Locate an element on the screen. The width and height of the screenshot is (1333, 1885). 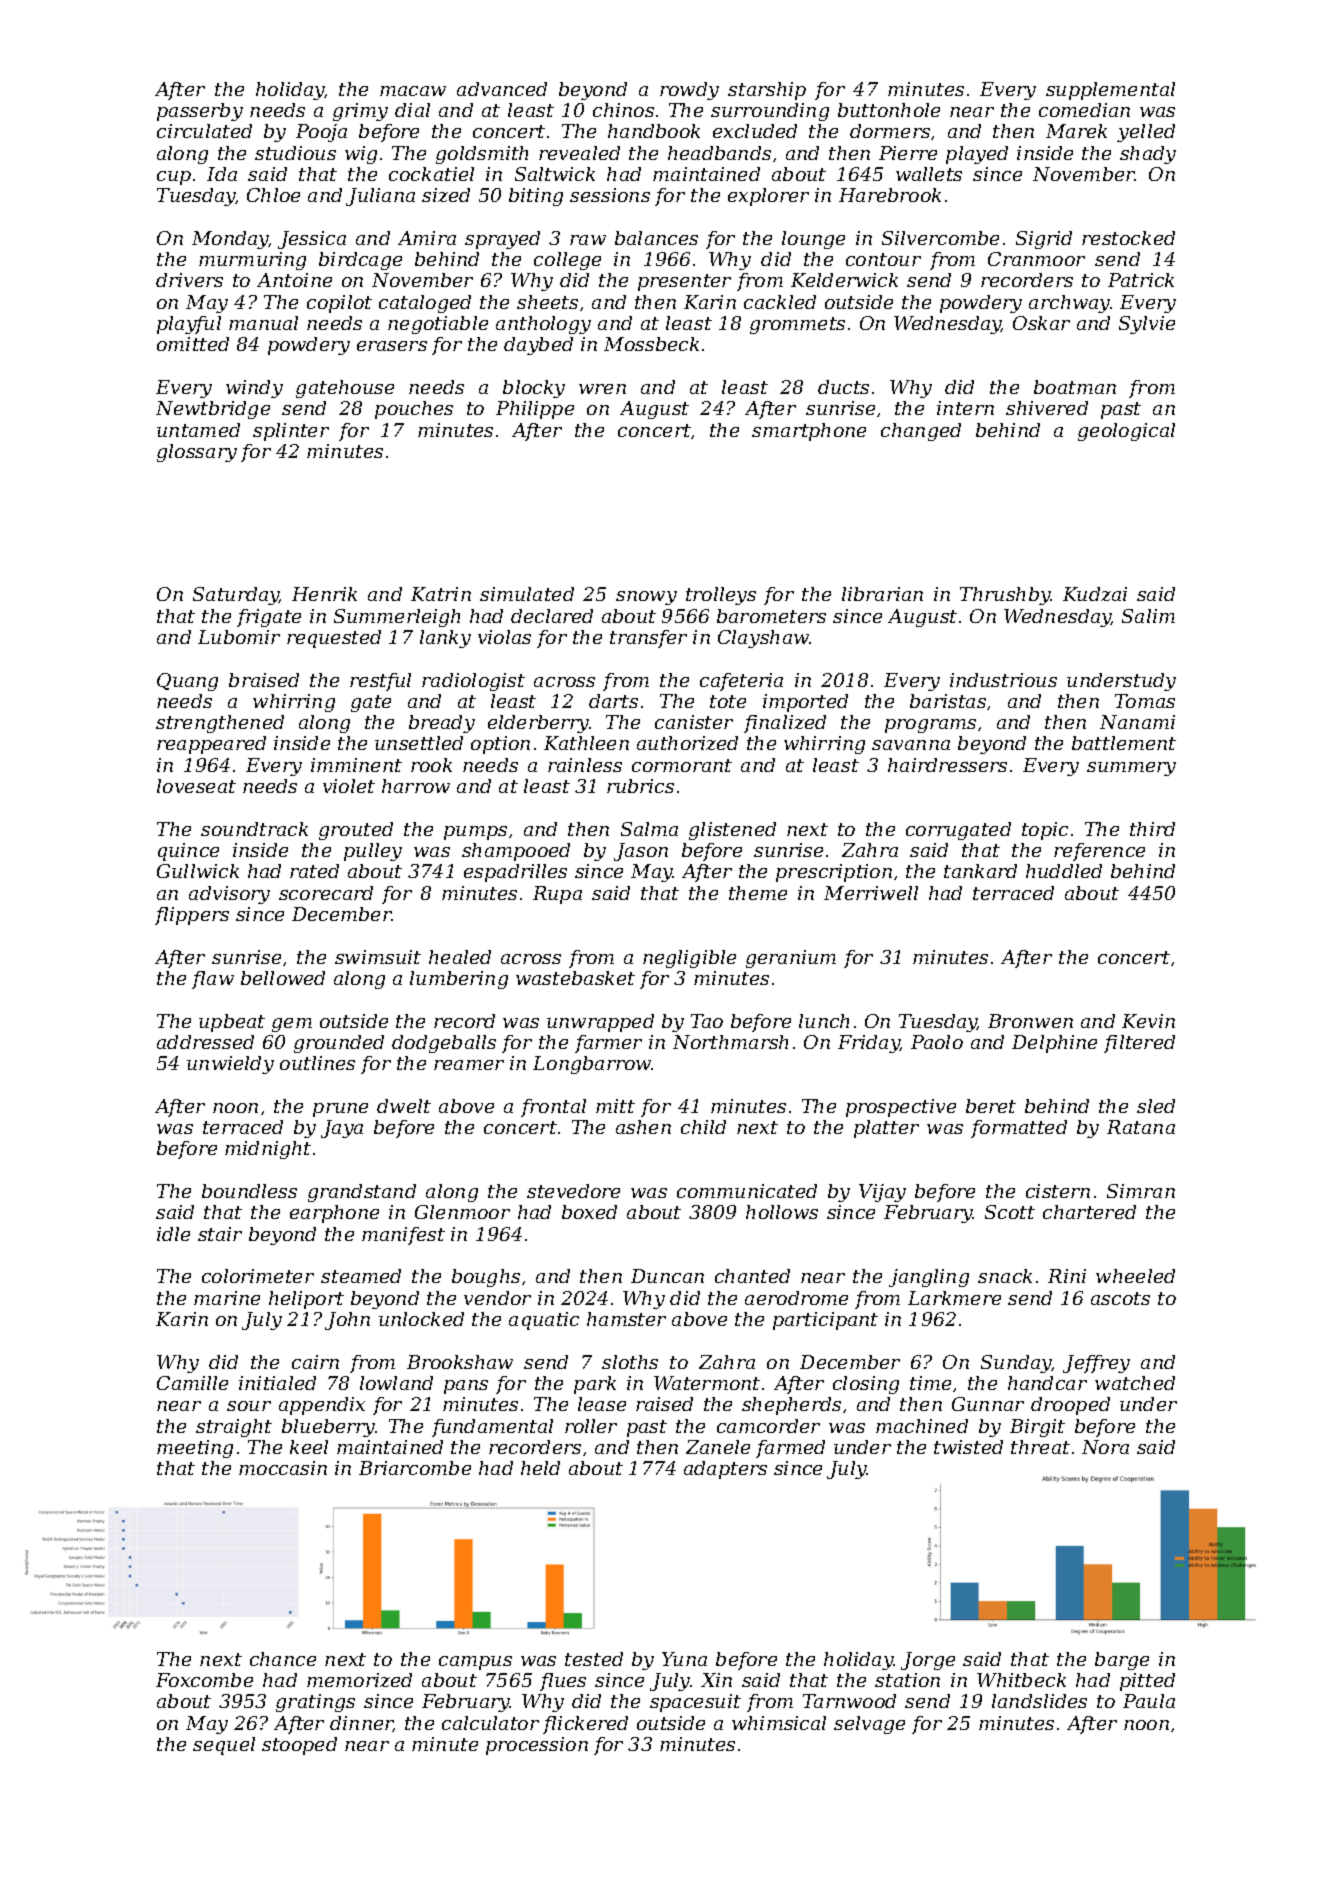
yelled is located at coordinates (1146, 133).
